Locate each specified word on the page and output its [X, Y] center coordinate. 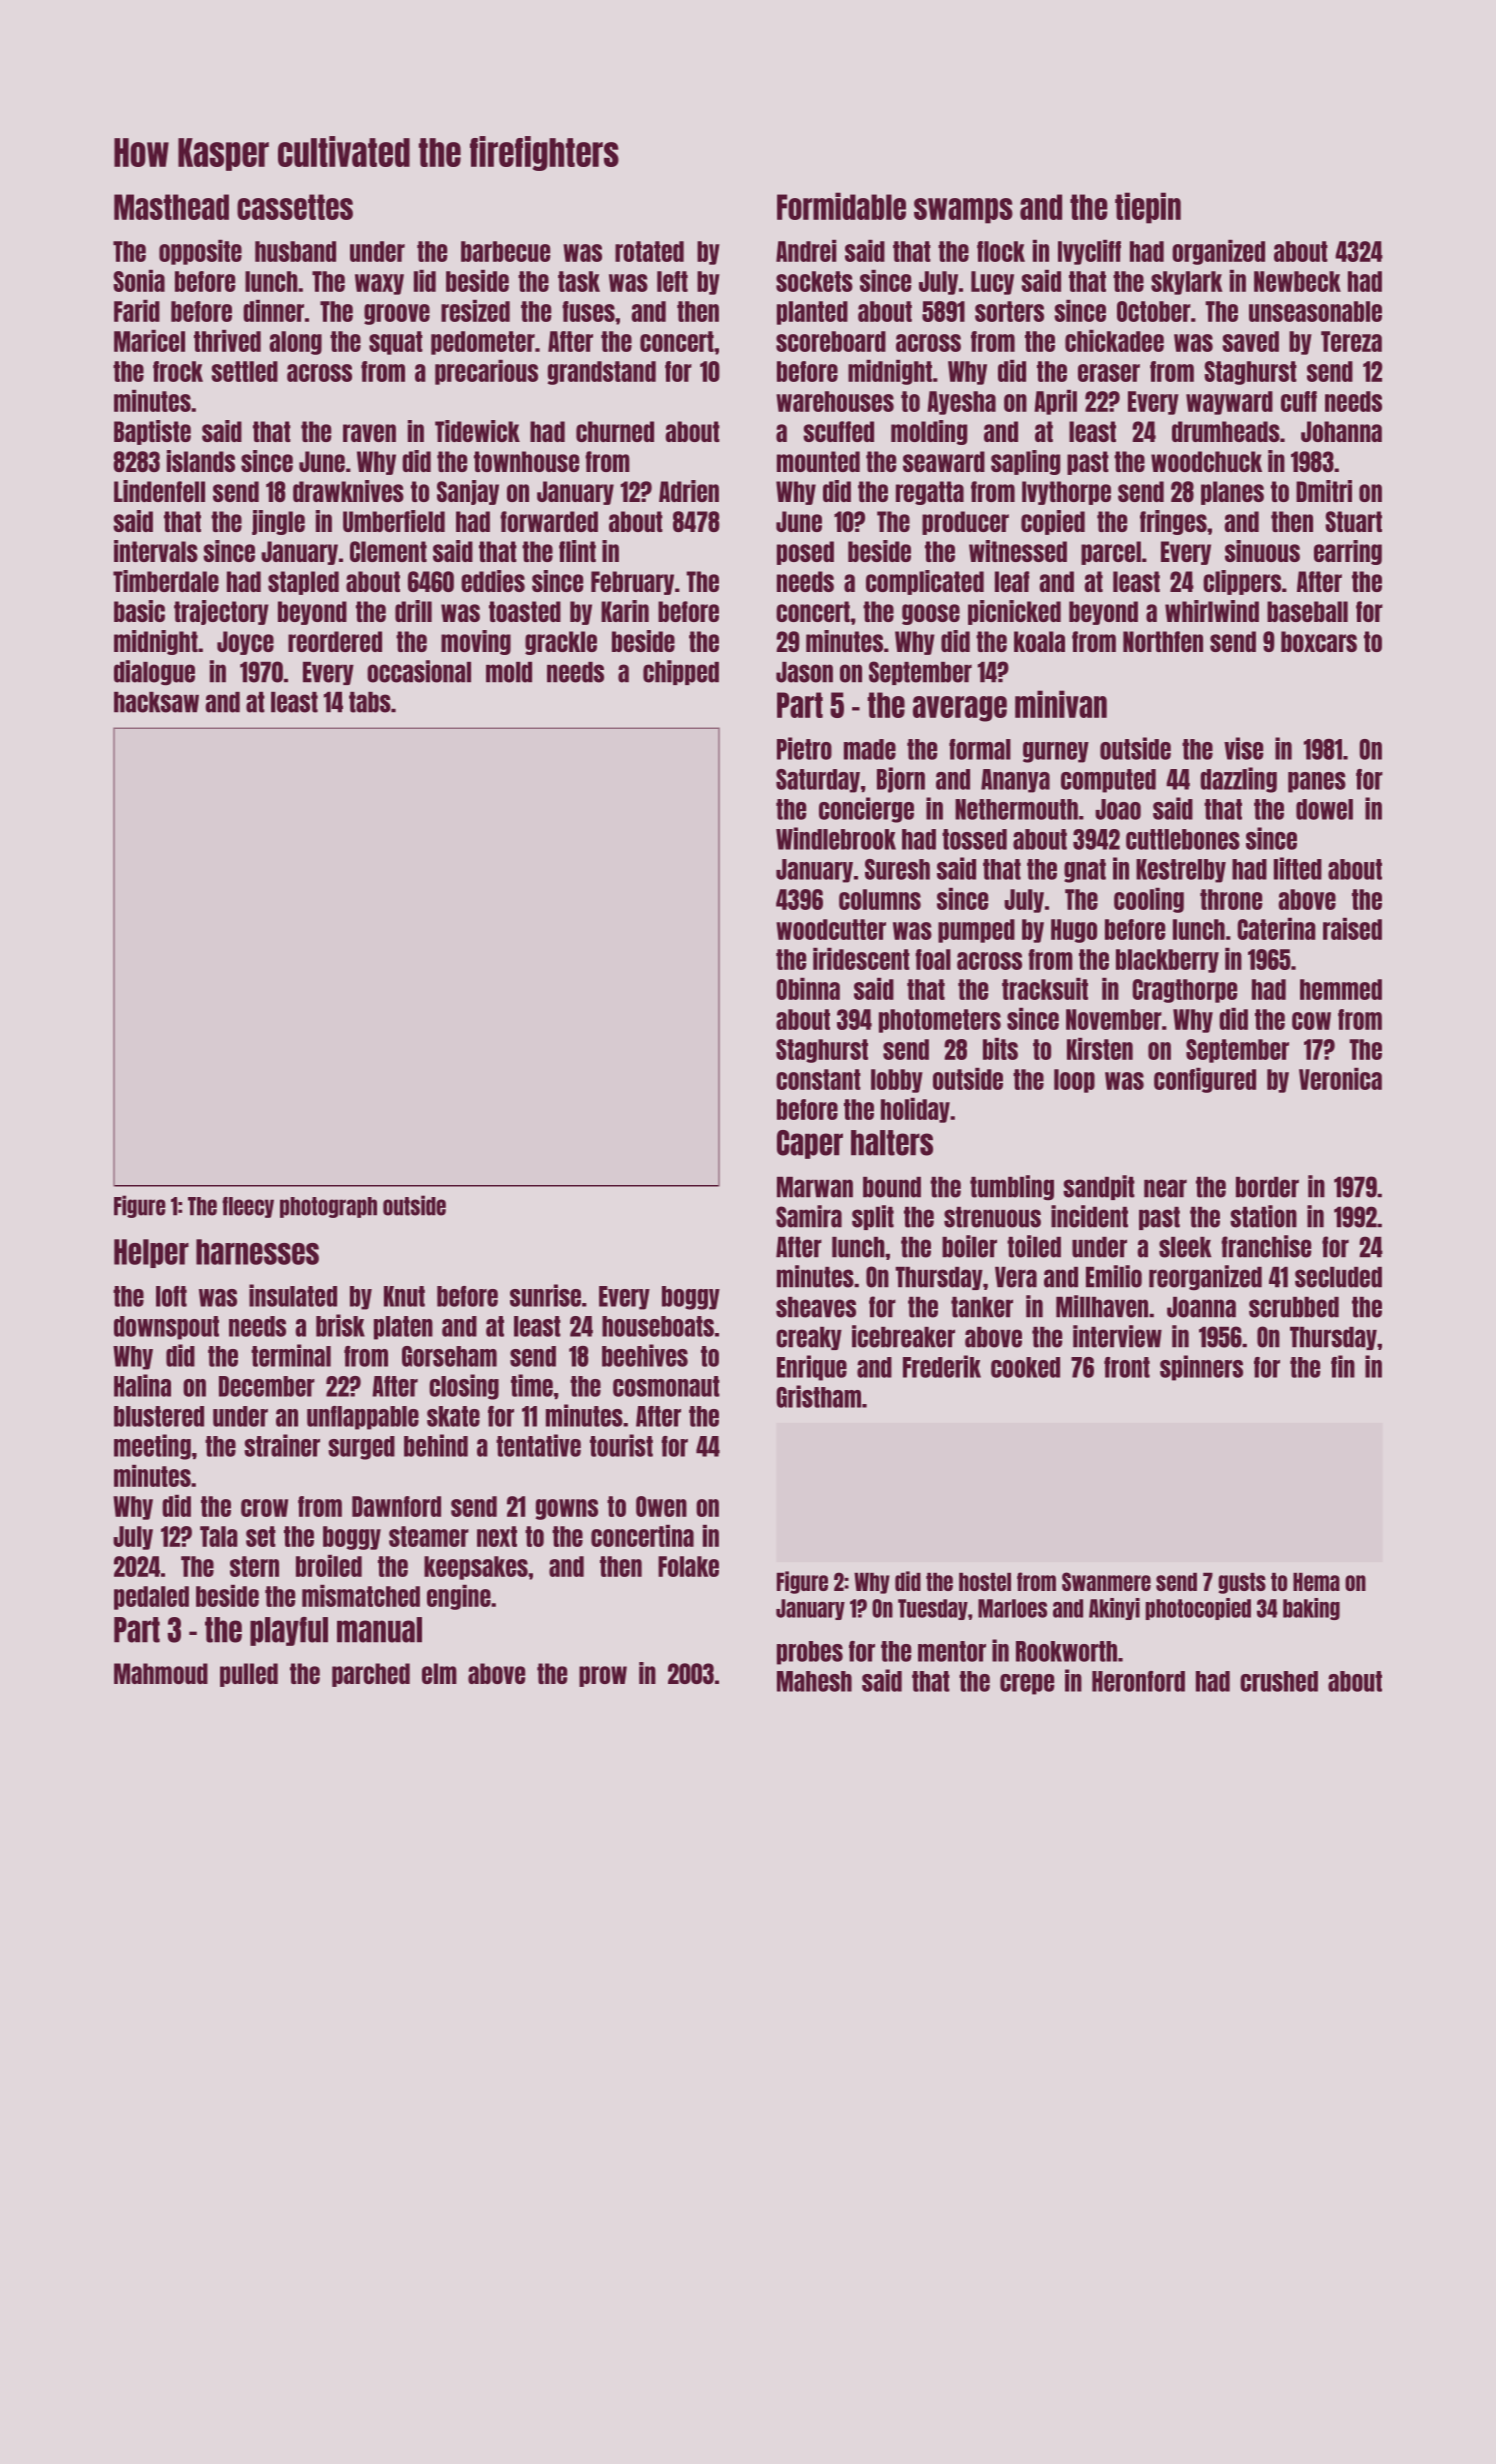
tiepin [1148, 208]
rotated [649, 251]
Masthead [171, 207]
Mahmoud [161, 1673]
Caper [810, 1144]
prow [603, 1676]
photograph [328, 1207]
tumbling [1012, 1188]
